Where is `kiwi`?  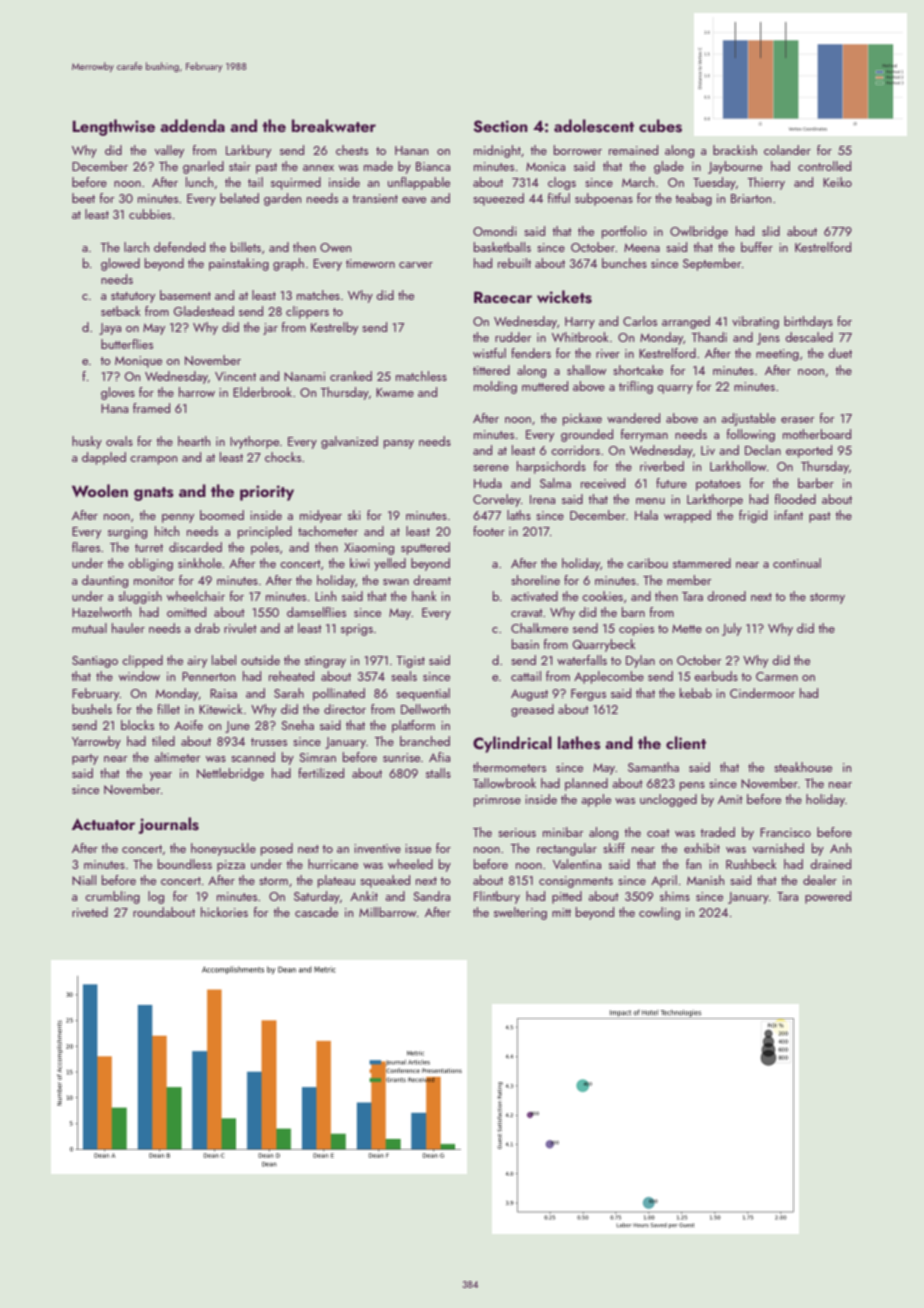 kiwi is located at coordinates (360, 563).
